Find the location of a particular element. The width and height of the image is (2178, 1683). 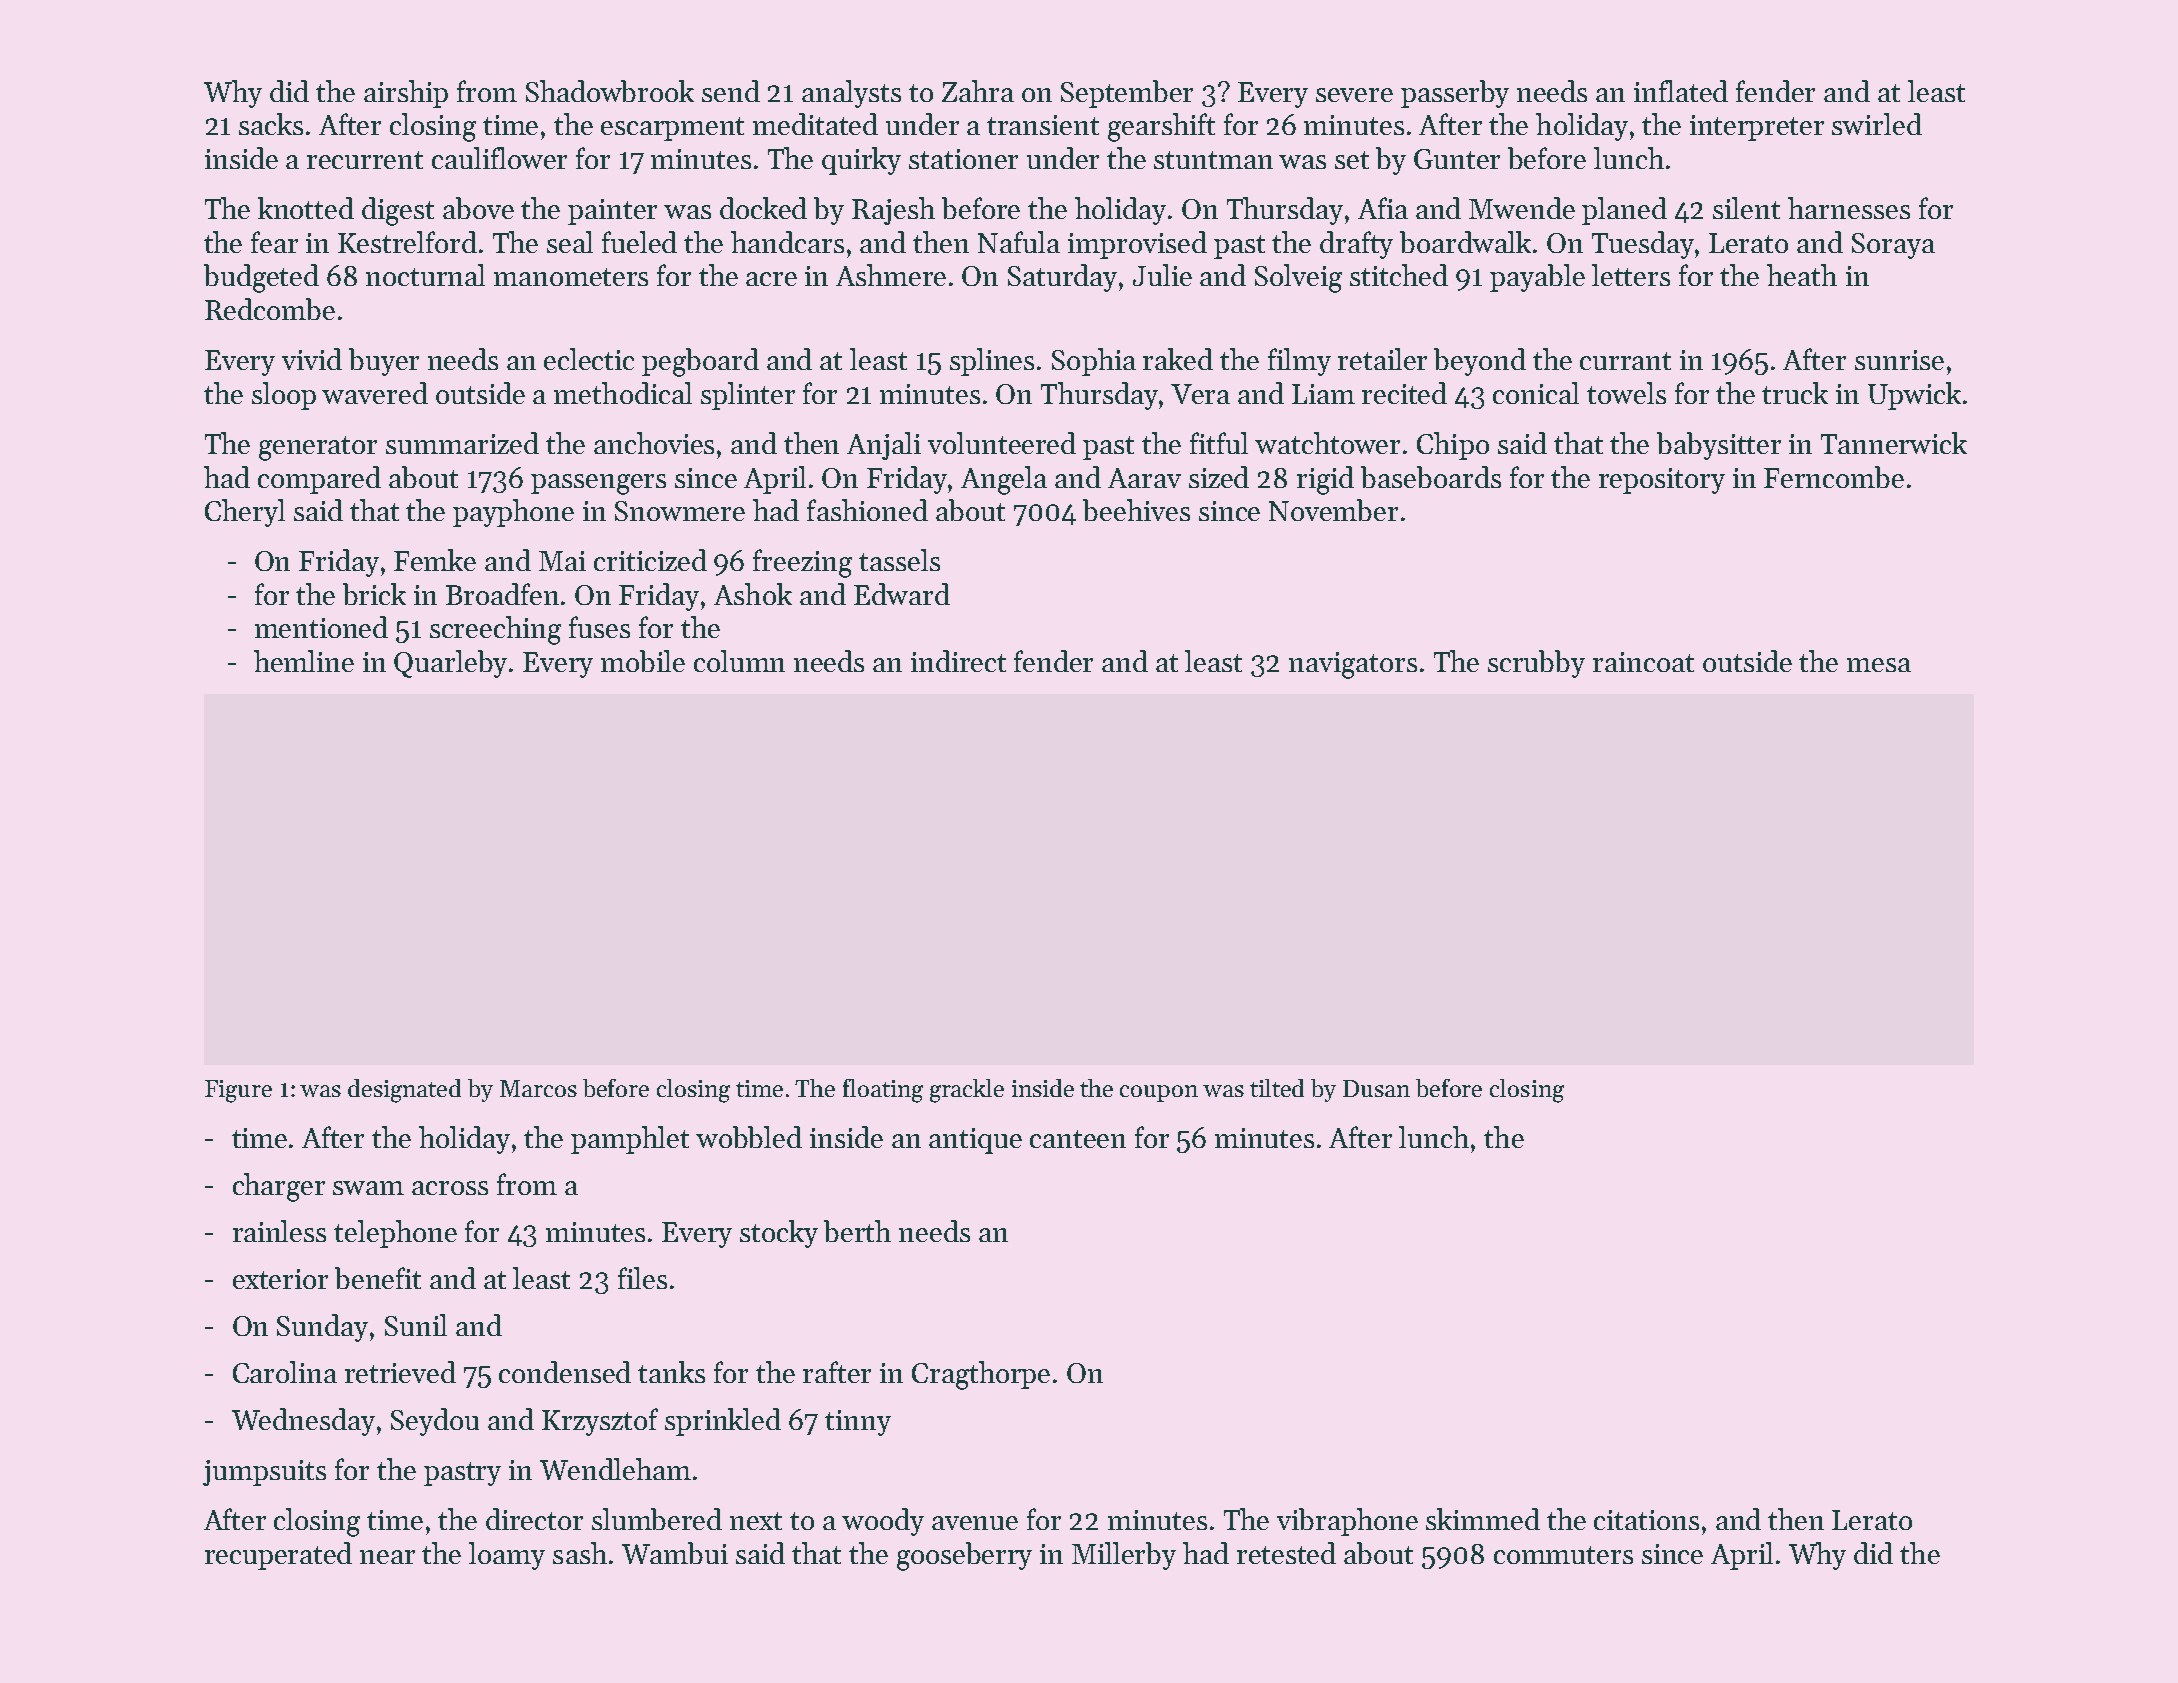

planed is located at coordinates (1624, 211).
